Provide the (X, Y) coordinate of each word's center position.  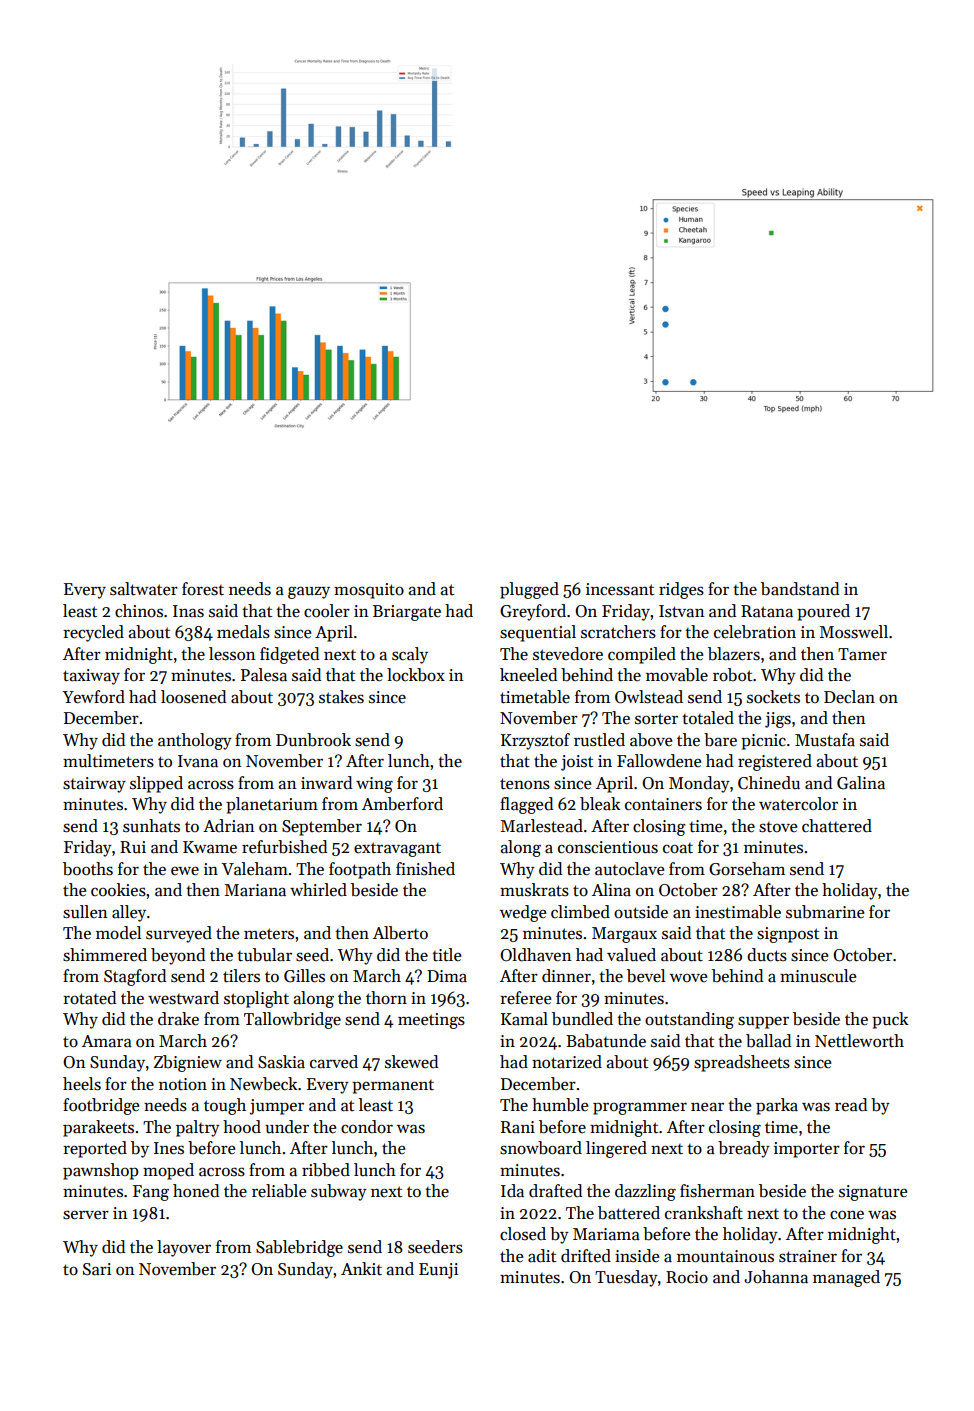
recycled (93, 633)
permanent (393, 1087)
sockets (773, 697)
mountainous (725, 1256)
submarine (825, 912)
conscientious (608, 847)
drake (178, 1019)
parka (777, 1106)
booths (88, 869)
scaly (410, 655)
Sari (97, 1269)
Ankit (361, 1268)
